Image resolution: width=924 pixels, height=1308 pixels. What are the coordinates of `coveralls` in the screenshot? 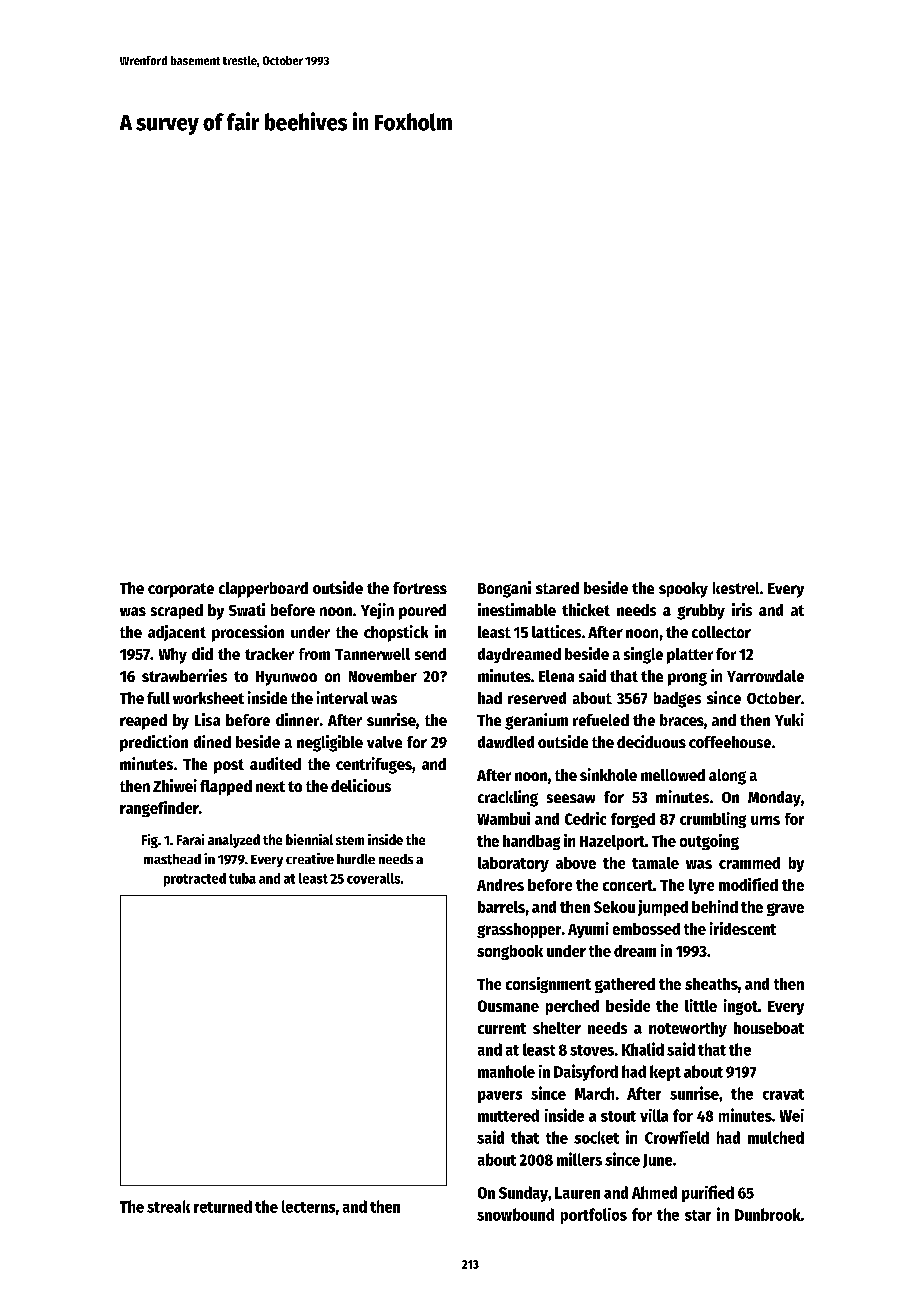 It's located at (373, 878).
